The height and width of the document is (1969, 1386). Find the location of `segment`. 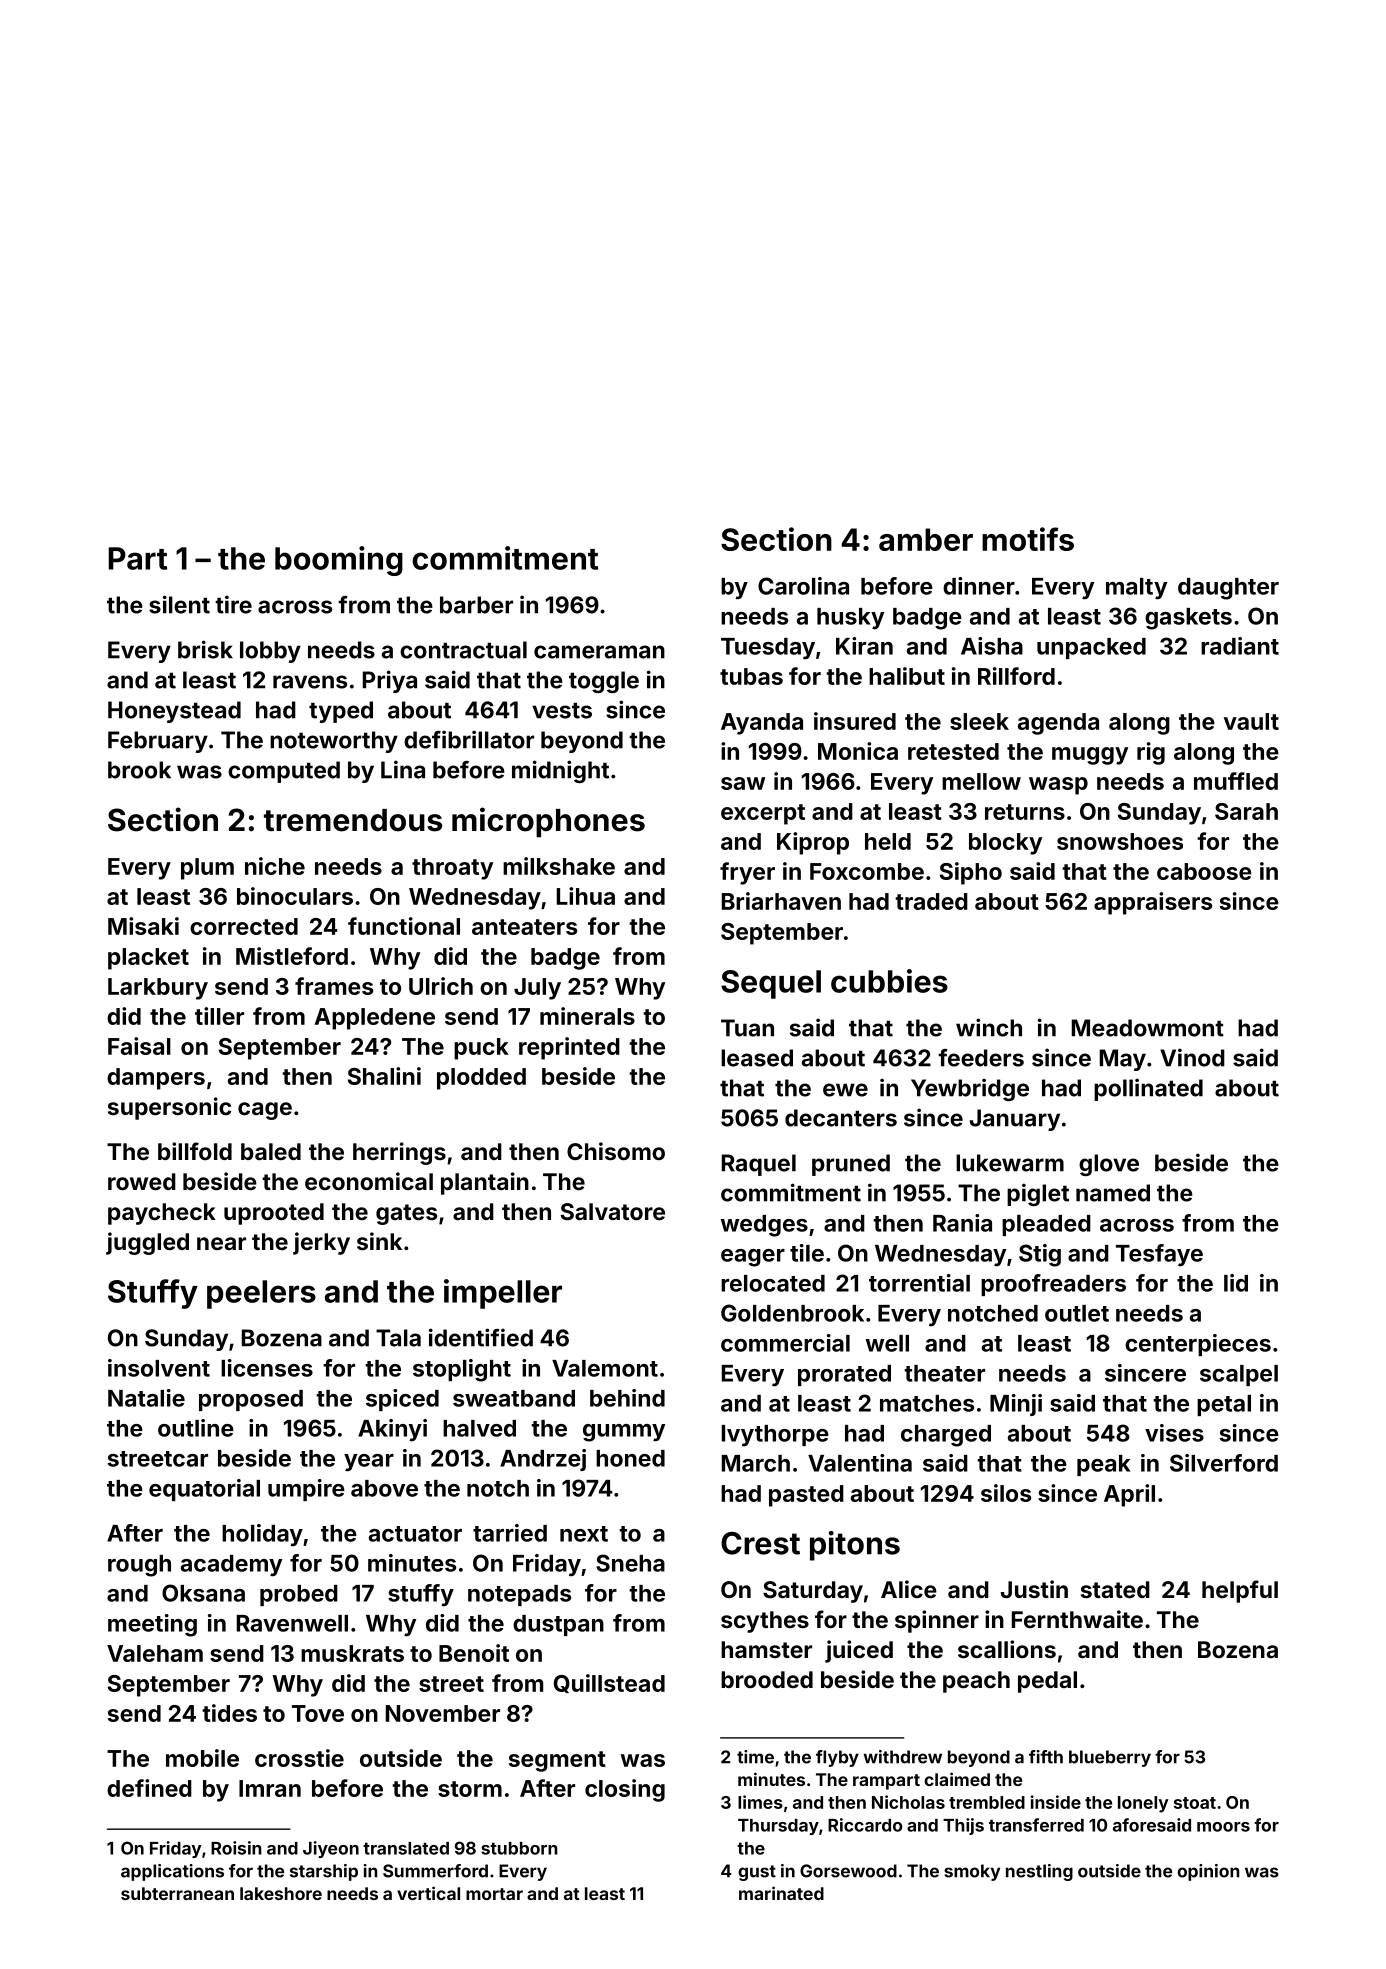

segment is located at coordinates (557, 1761).
